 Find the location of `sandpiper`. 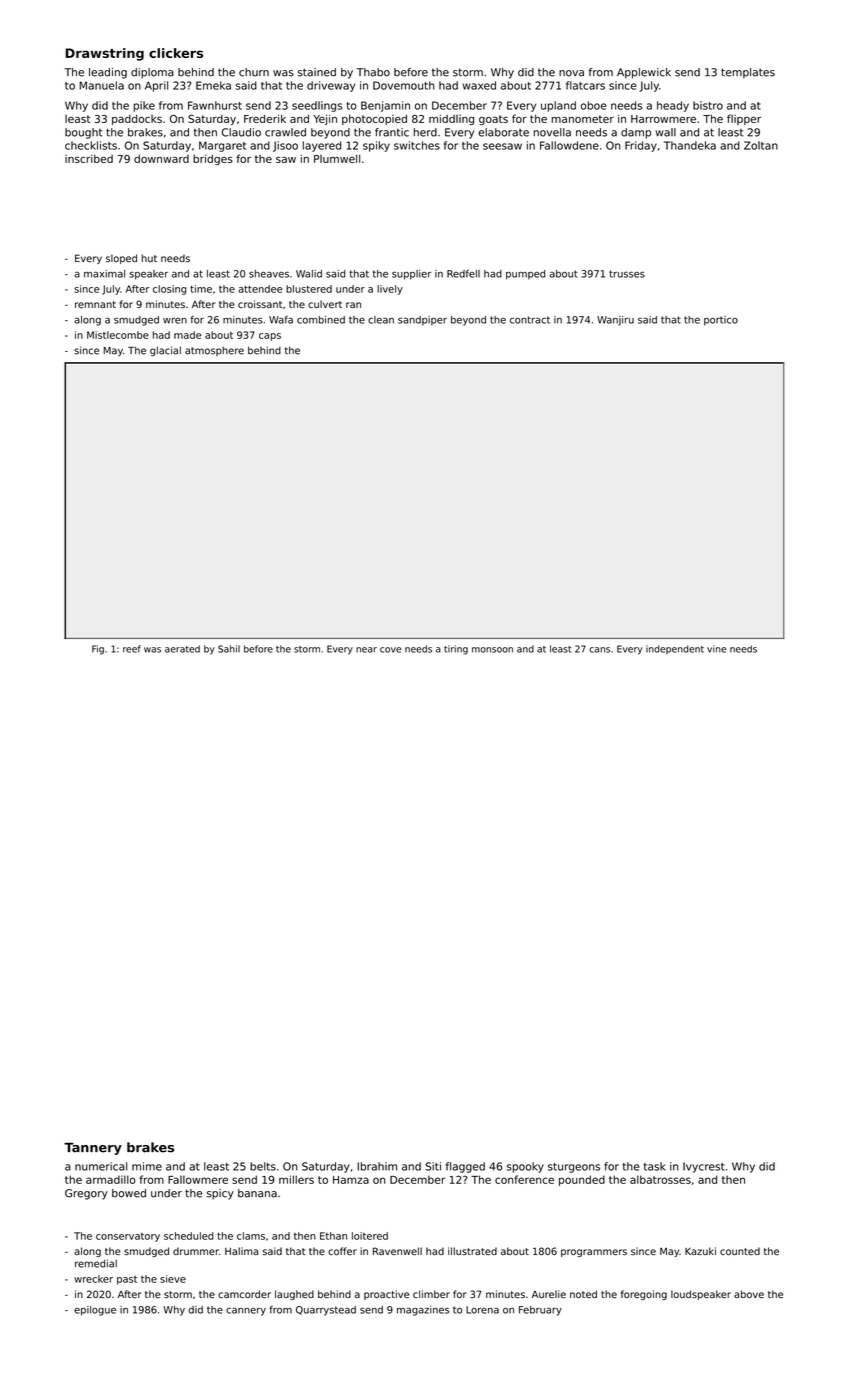

sandpiper is located at coordinates (422, 321).
